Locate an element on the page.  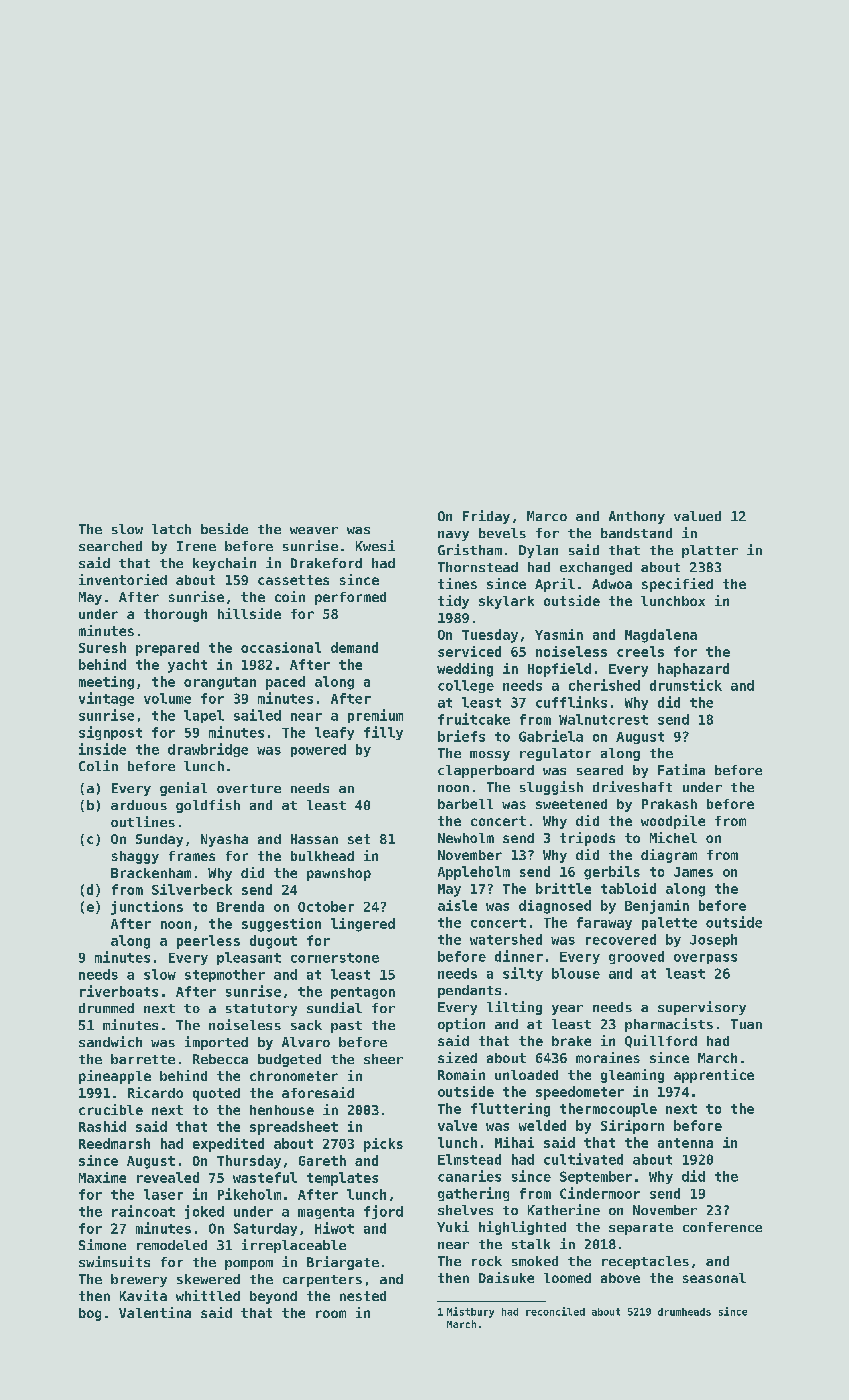
apprentice is located at coordinates (714, 1076).
